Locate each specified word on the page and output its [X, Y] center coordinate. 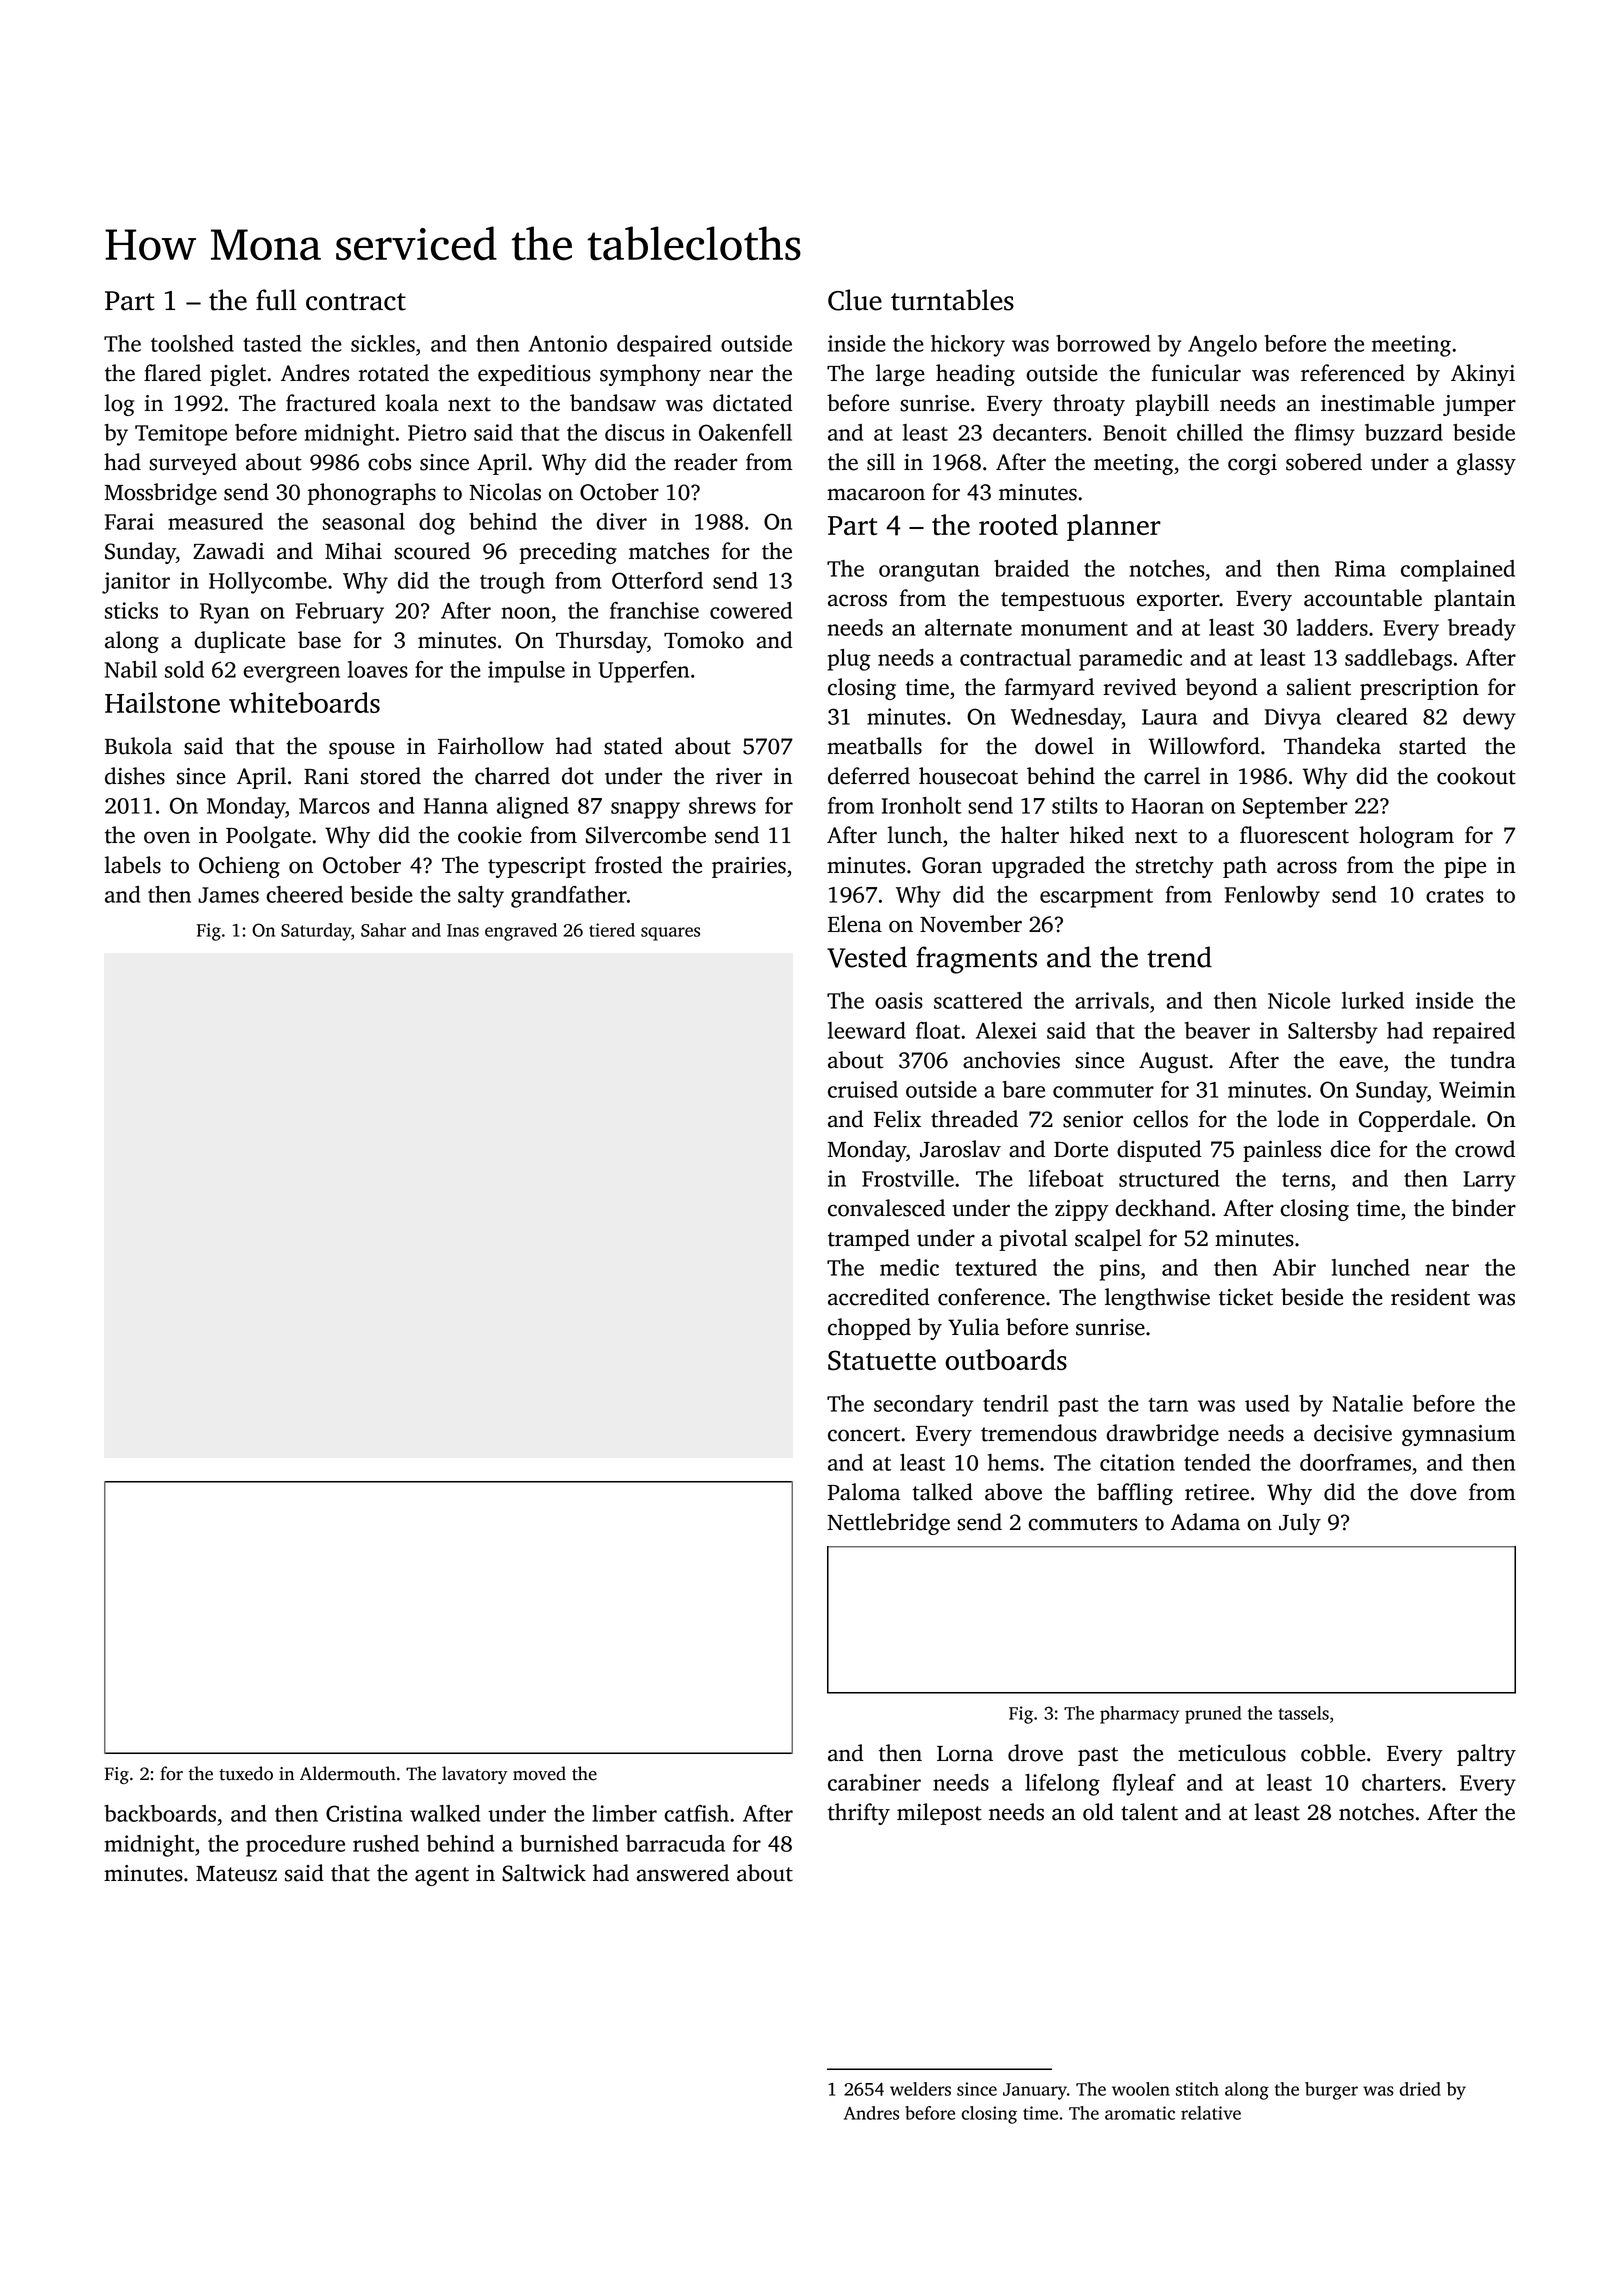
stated [633, 746]
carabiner [874, 1782]
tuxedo [246, 1773]
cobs [389, 462]
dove [1433, 1492]
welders [920, 2089]
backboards [160, 1813]
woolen [1141, 2089]
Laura [1169, 717]
